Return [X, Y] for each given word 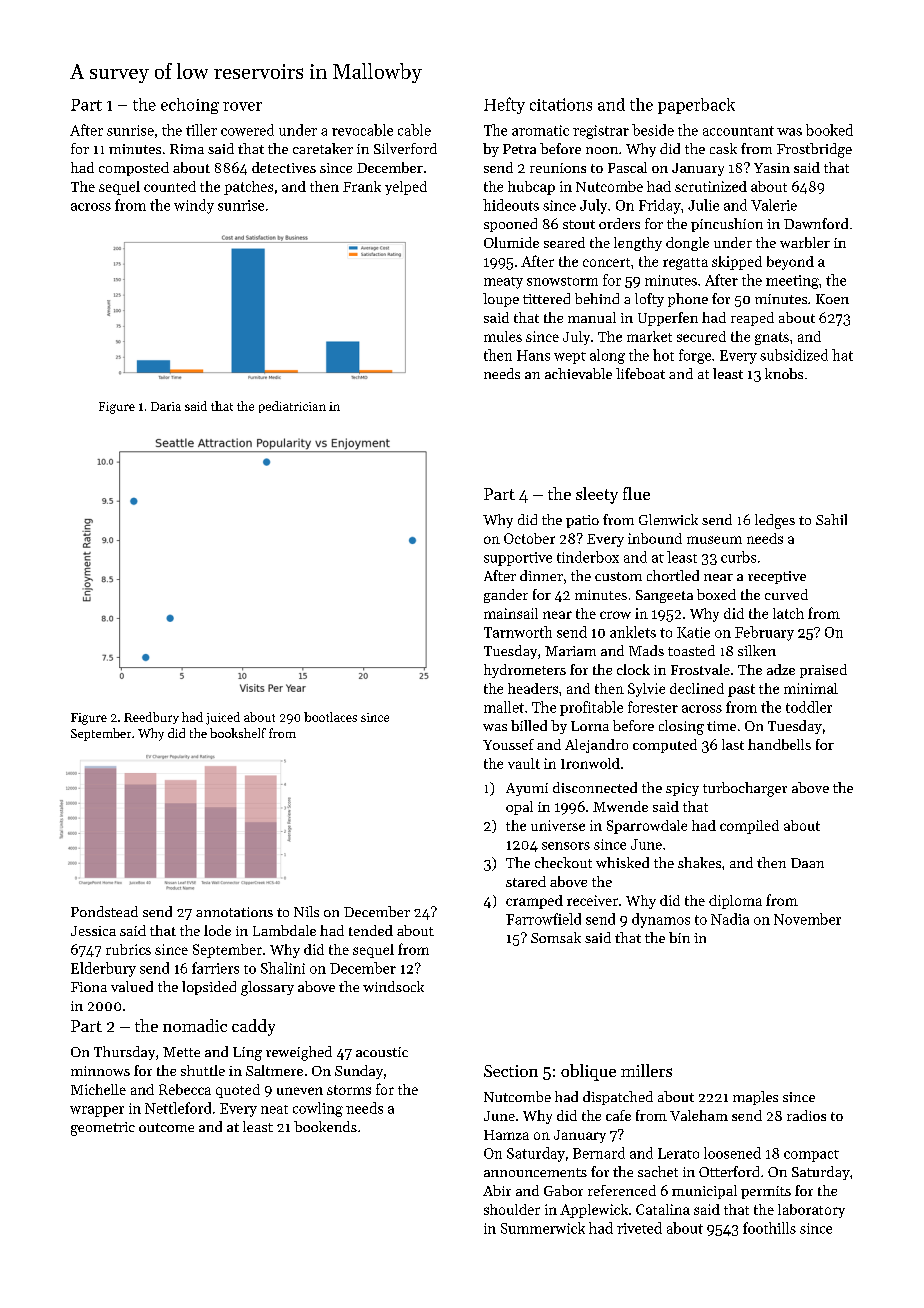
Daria [166, 406]
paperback [696, 106]
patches [248, 188]
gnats [772, 338]
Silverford [405, 148]
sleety [597, 495]
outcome [166, 1127]
